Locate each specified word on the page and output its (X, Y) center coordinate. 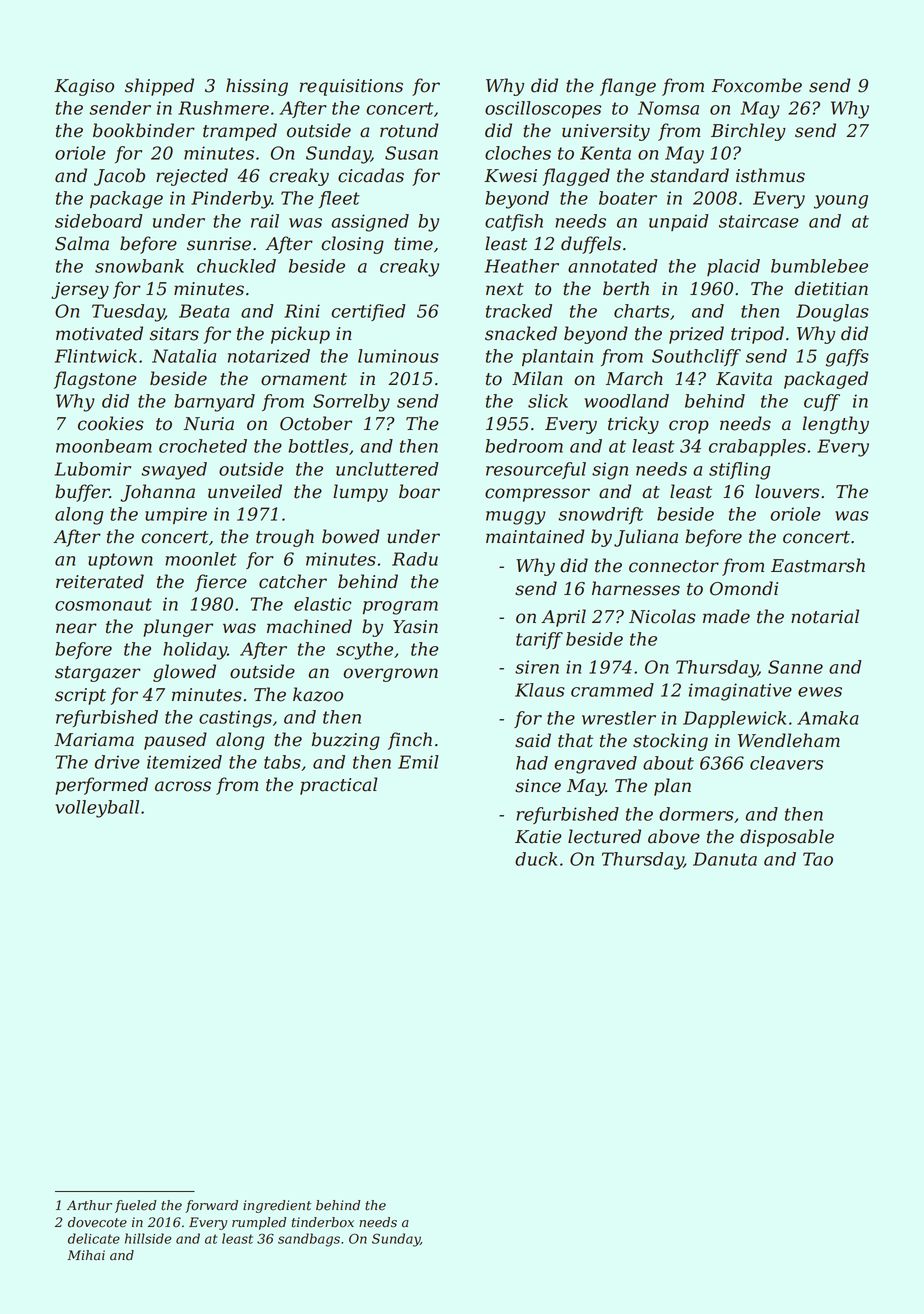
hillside (148, 1238)
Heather (522, 266)
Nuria (208, 424)
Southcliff (696, 357)
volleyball (97, 809)
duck (536, 859)
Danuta (725, 859)
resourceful (536, 470)
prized (696, 335)
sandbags (309, 1240)
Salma (82, 243)
